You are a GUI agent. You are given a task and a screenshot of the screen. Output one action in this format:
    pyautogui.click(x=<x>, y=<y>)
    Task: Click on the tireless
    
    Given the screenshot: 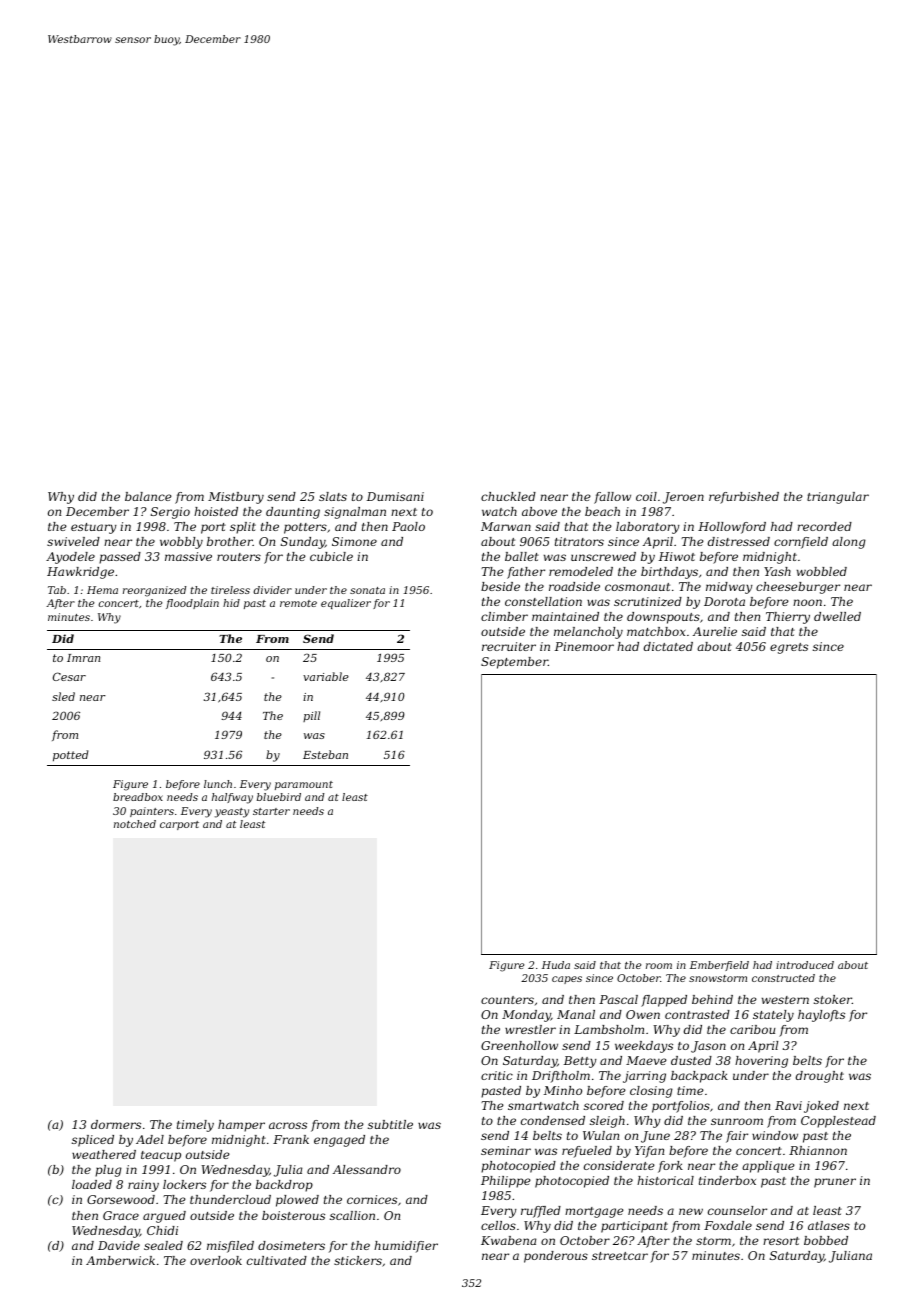 What is the action you would take?
    pyautogui.click(x=230, y=590)
